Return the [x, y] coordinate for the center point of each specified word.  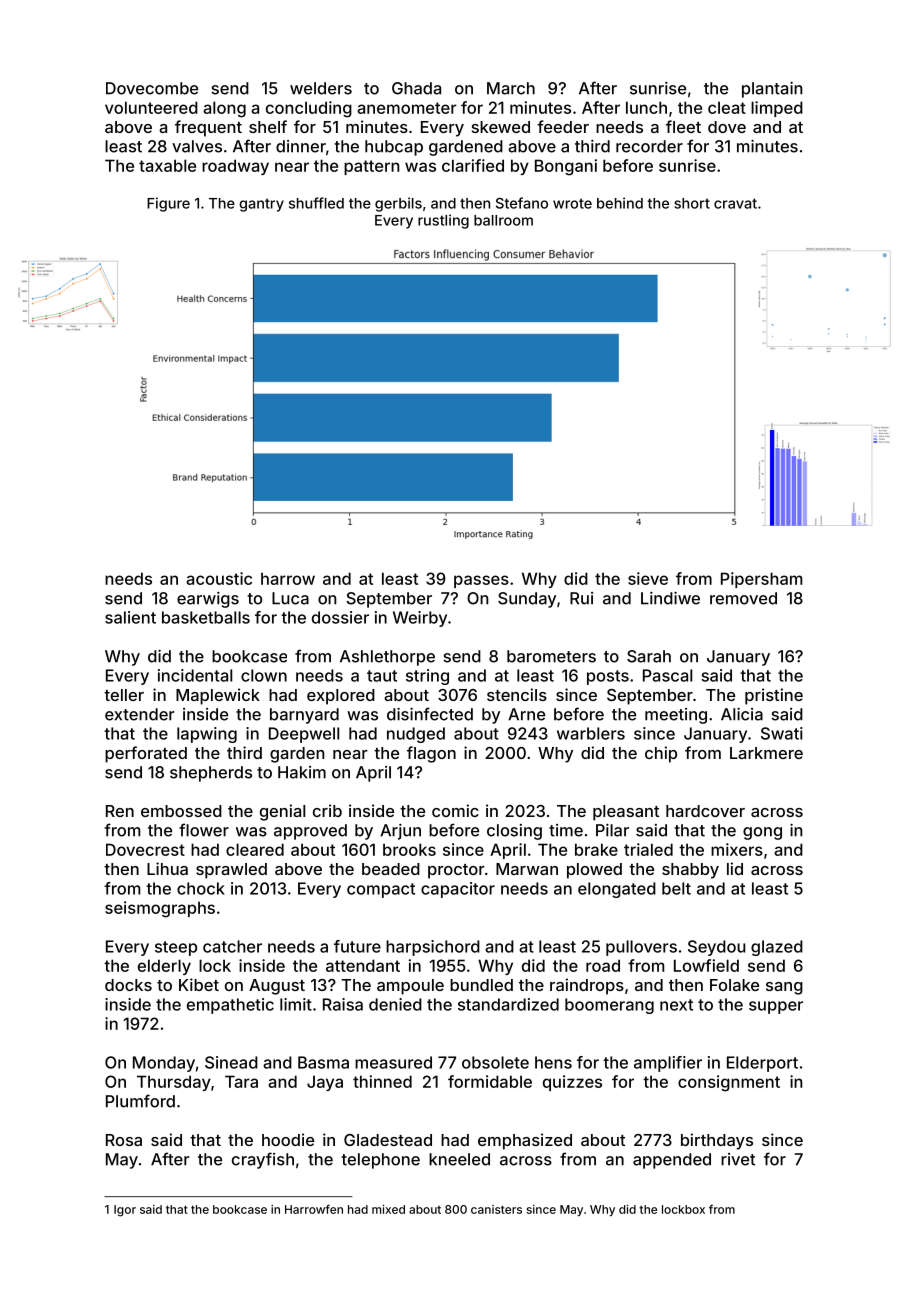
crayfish [263, 1160]
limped [777, 109]
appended [672, 1161]
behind [620, 203]
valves [197, 146]
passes [481, 581]
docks [128, 985]
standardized [508, 1004]
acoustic [219, 578]
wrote [572, 203]
